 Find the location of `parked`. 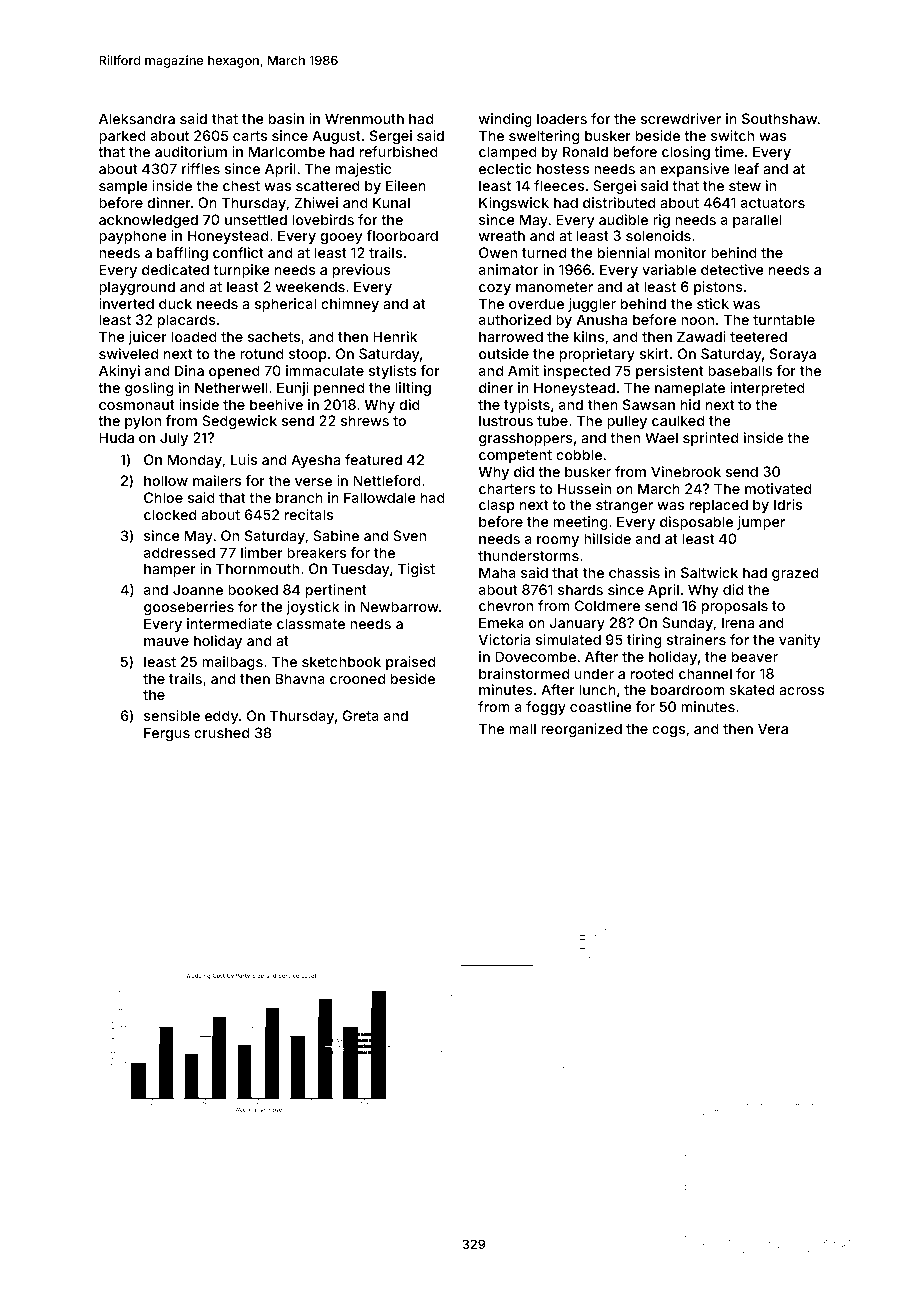

parked is located at coordinates (122, 137).
